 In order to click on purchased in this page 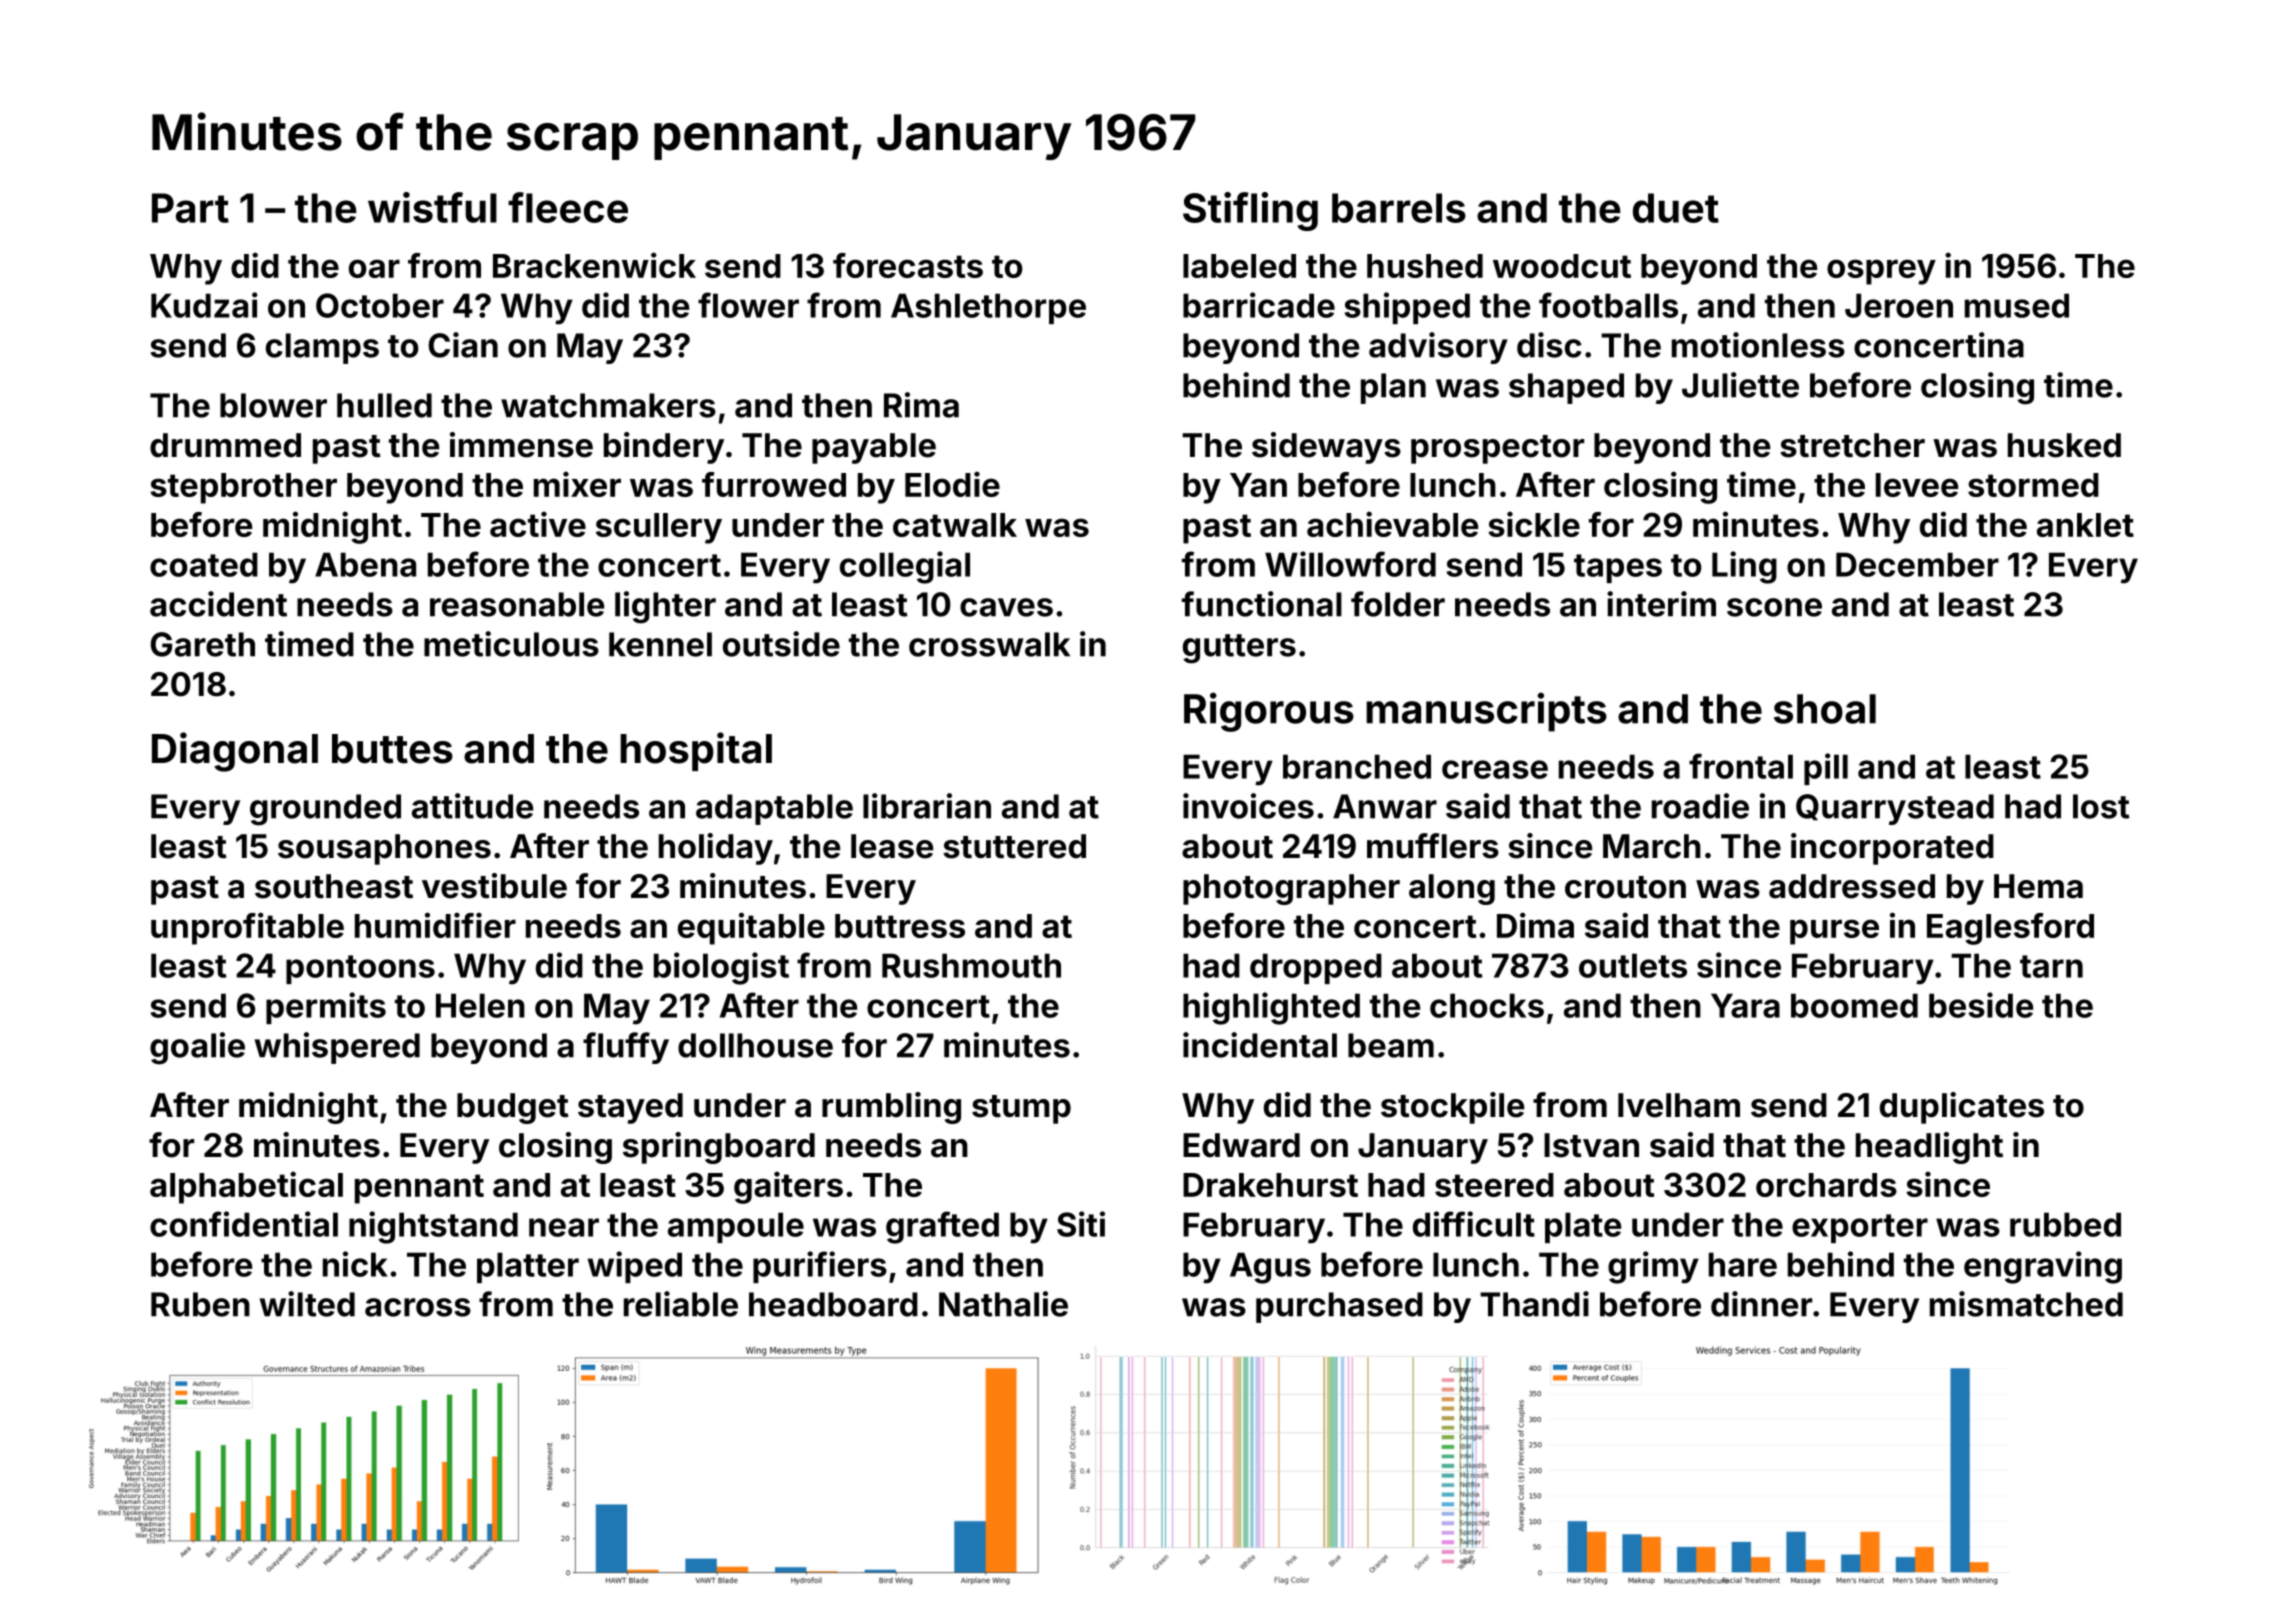, I will do `click(1339, 1307)`.
